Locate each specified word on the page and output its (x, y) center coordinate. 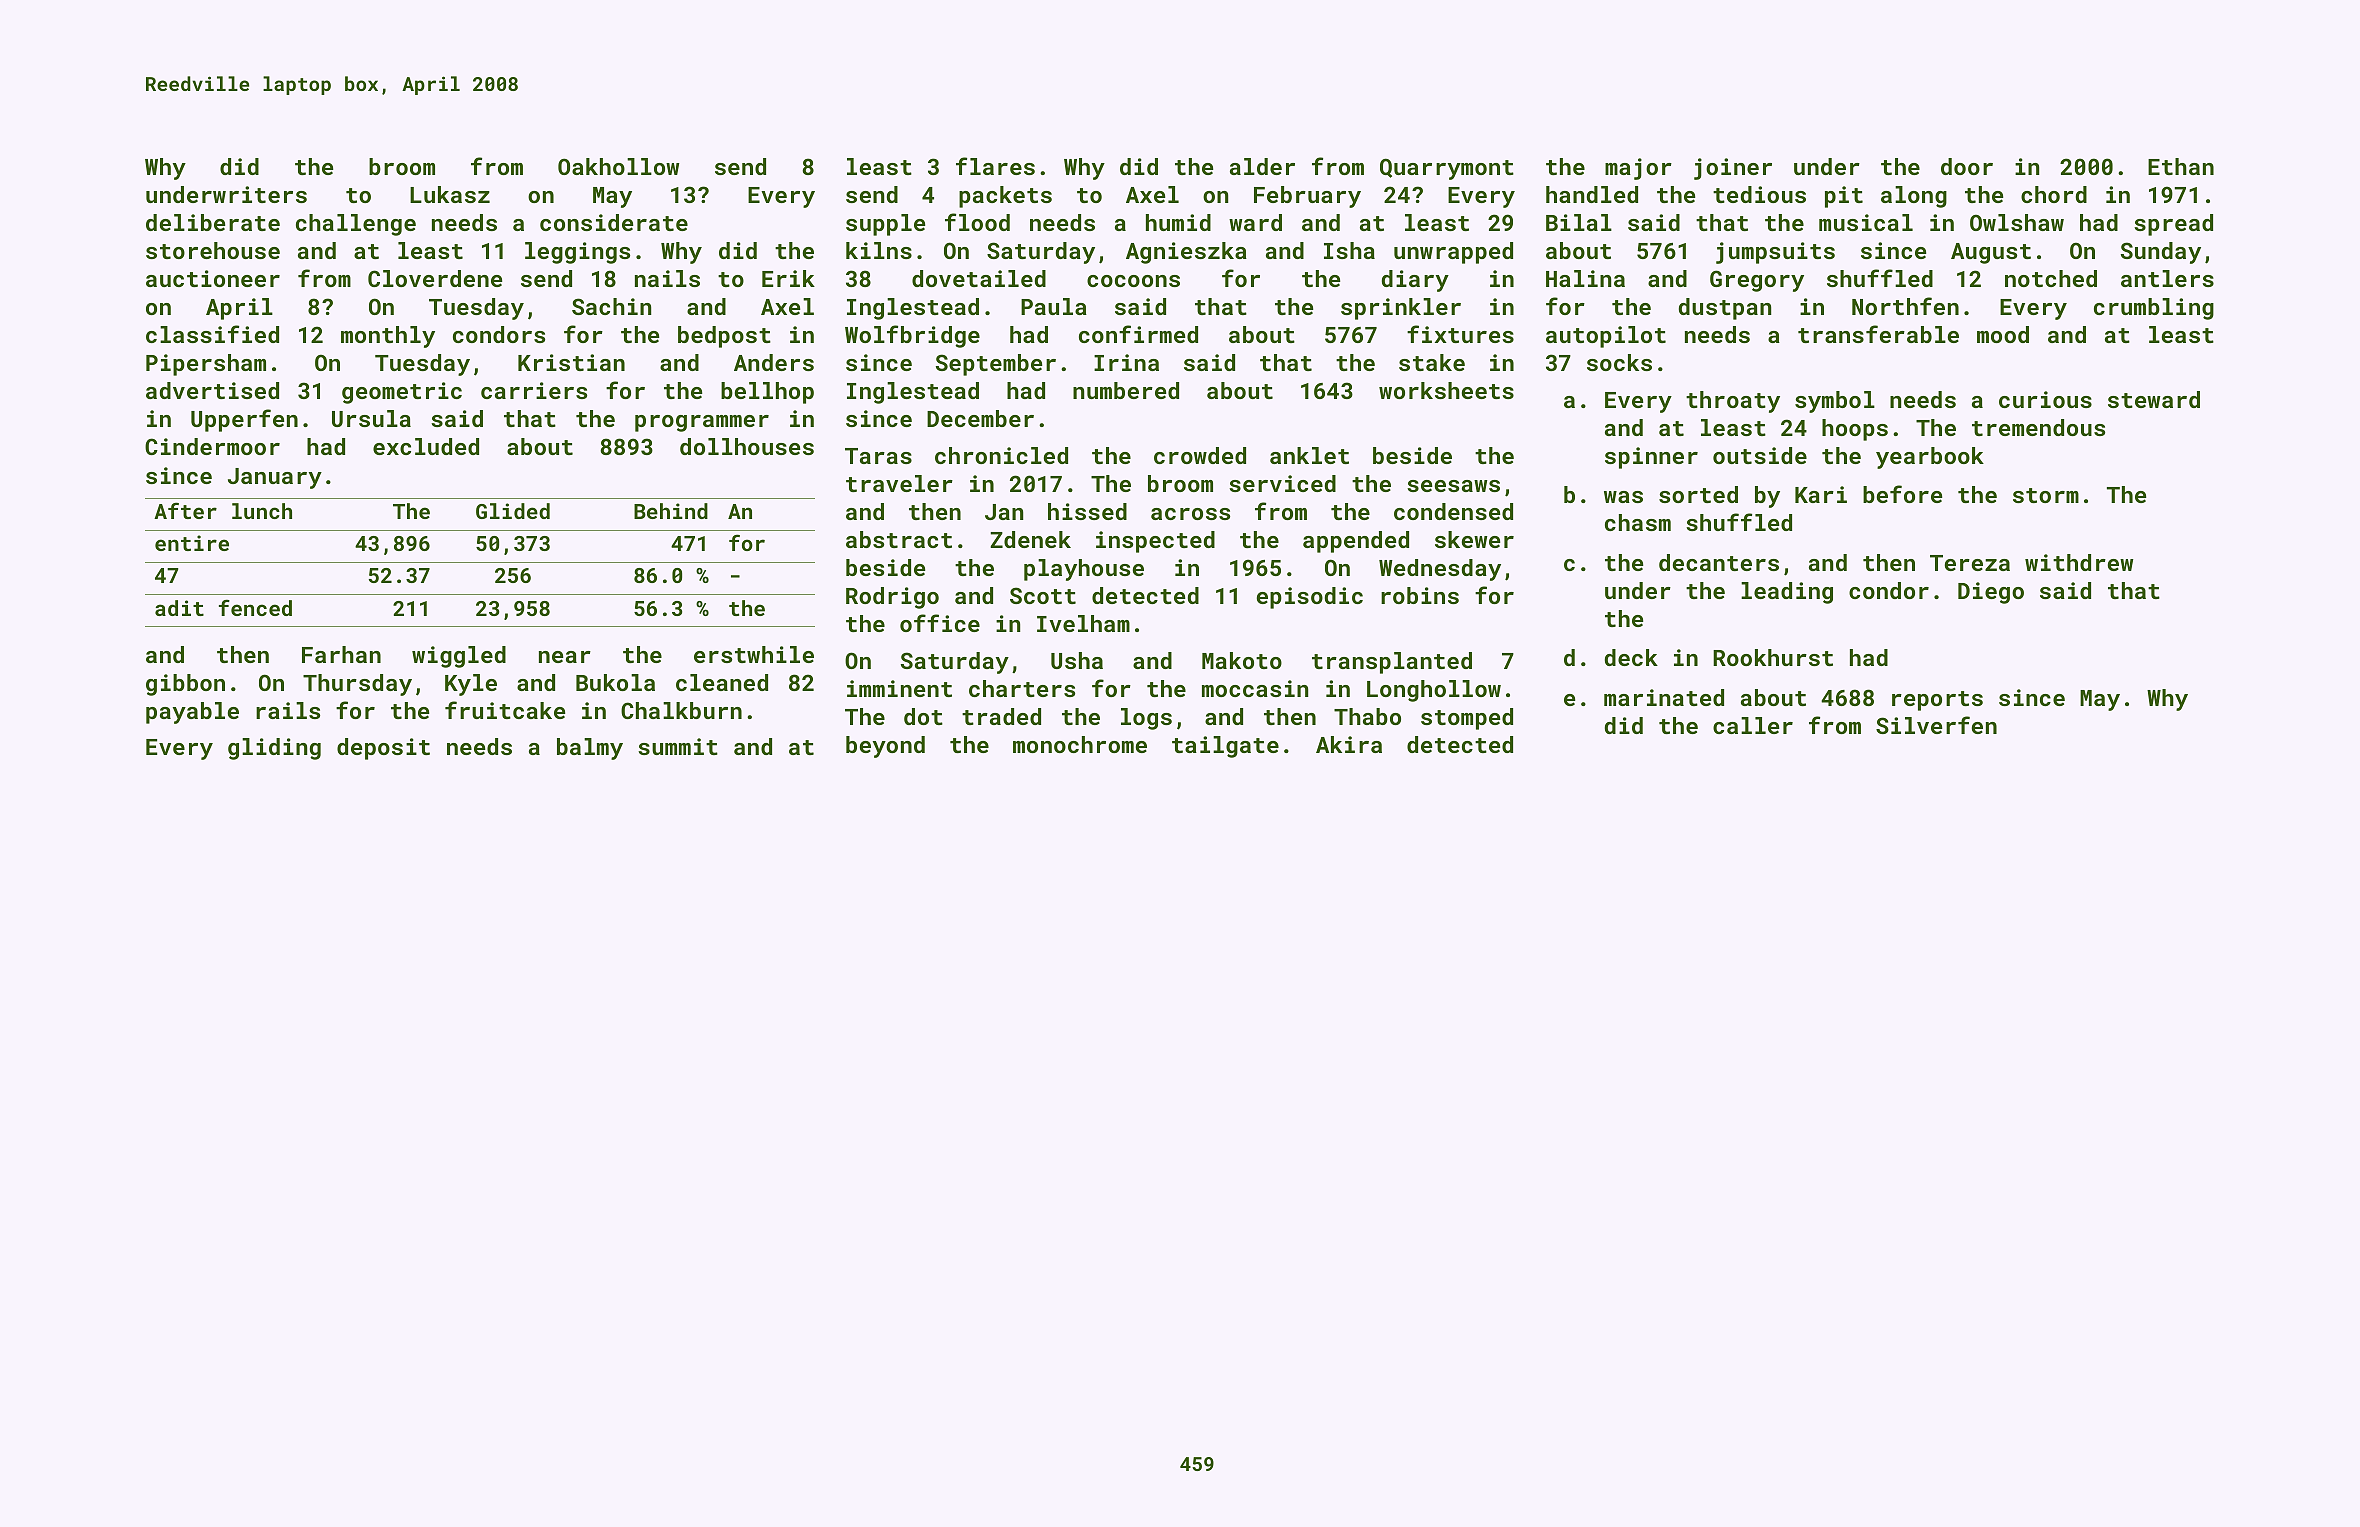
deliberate (213, 222)
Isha (1349, 250)
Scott (1043, 595)
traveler (899, 483)
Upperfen (244, 420)
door (1967, 166)
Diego (1991, 593)
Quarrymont (1447, 169)
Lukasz (450, 194)
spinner (1651, 458)
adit (179, 608)
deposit (383, 749)
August (1991, 253)
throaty (1733, 402)
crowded (1200, 455)
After (185, 510)
